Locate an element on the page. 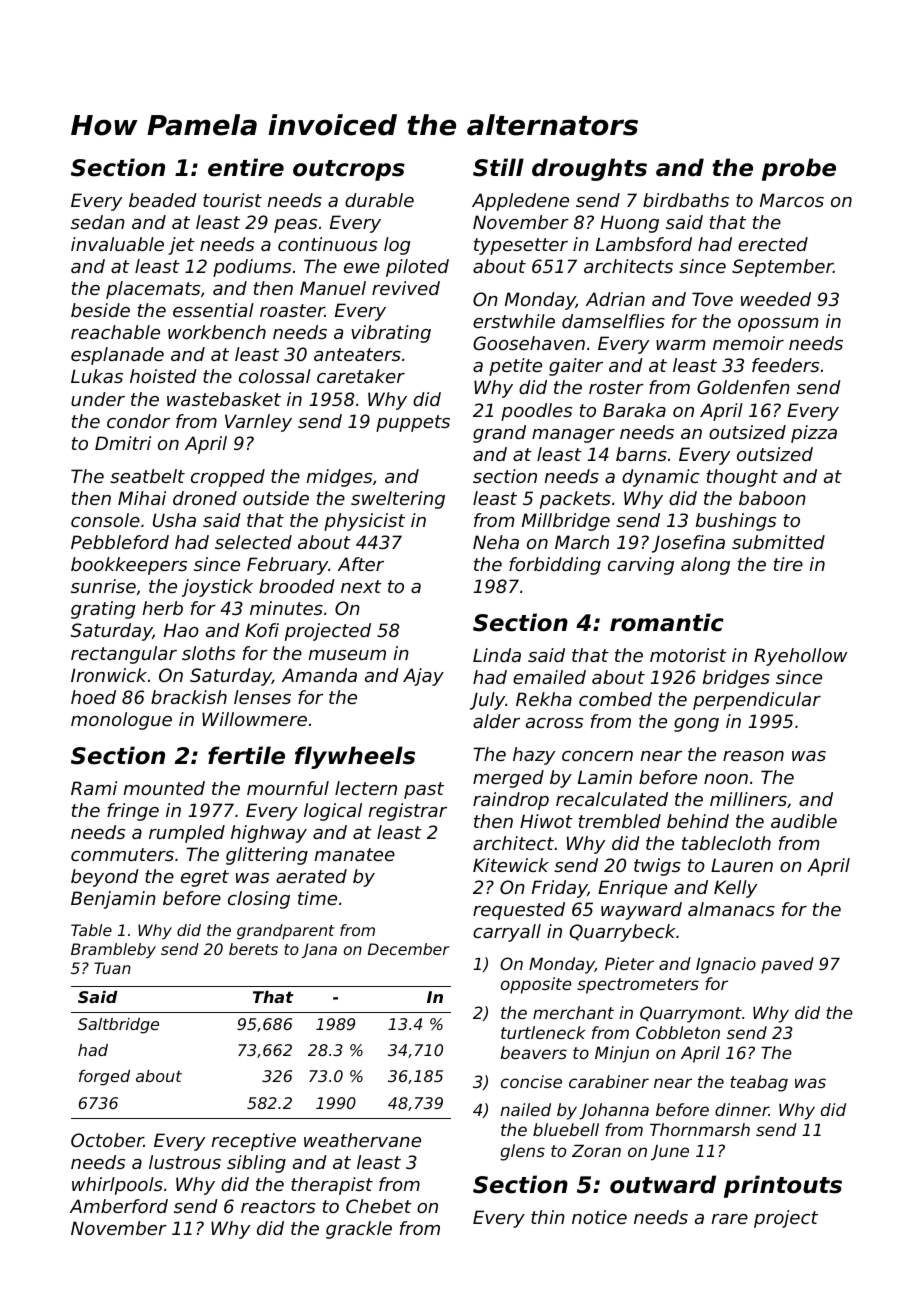  thin is located at coordinates (548, 1217).
